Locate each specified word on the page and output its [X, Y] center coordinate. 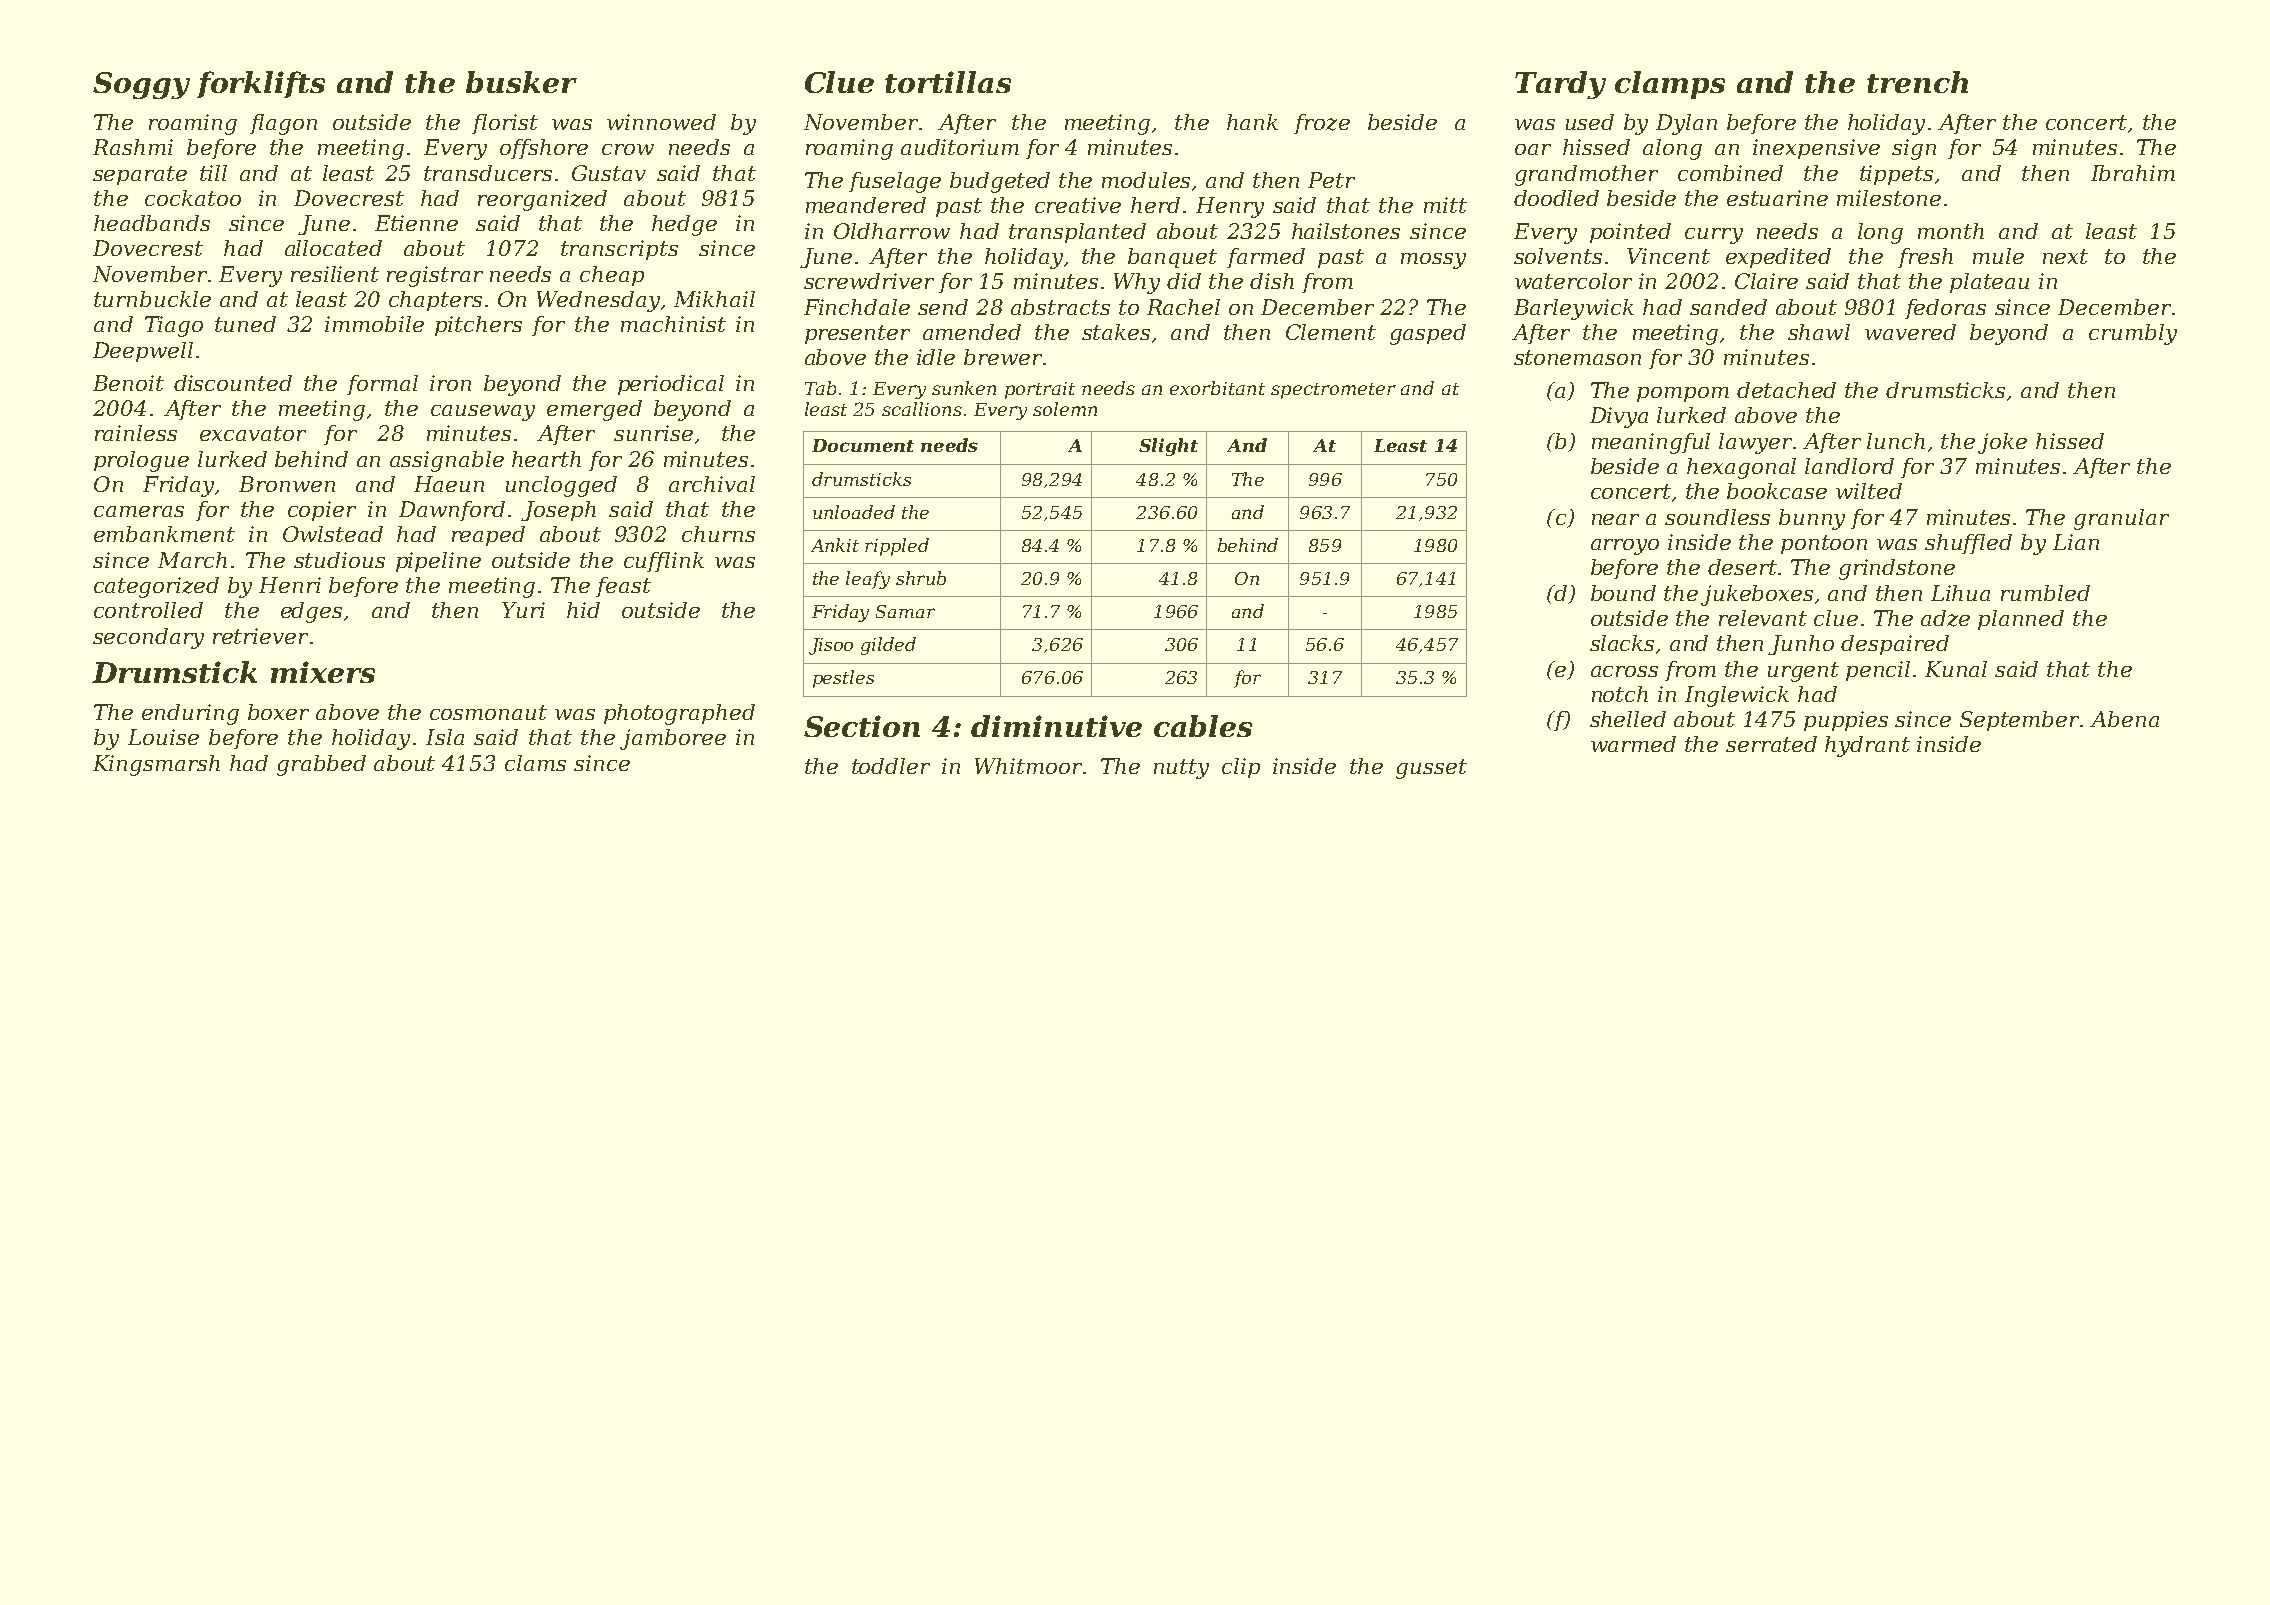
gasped [1428, 334]
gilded [888, 646]
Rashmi [133, 147]
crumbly [2133, 334]
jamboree [673, 739]
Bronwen [287, 484]
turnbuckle [152, 299]
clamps [1670, 85]
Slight [1168, 447]
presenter [857, 334]
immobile [374, 324]
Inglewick [1737, 696]
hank [1252, 122]
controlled [148, 610]
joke [2002, 443]
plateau [1989, 283]
